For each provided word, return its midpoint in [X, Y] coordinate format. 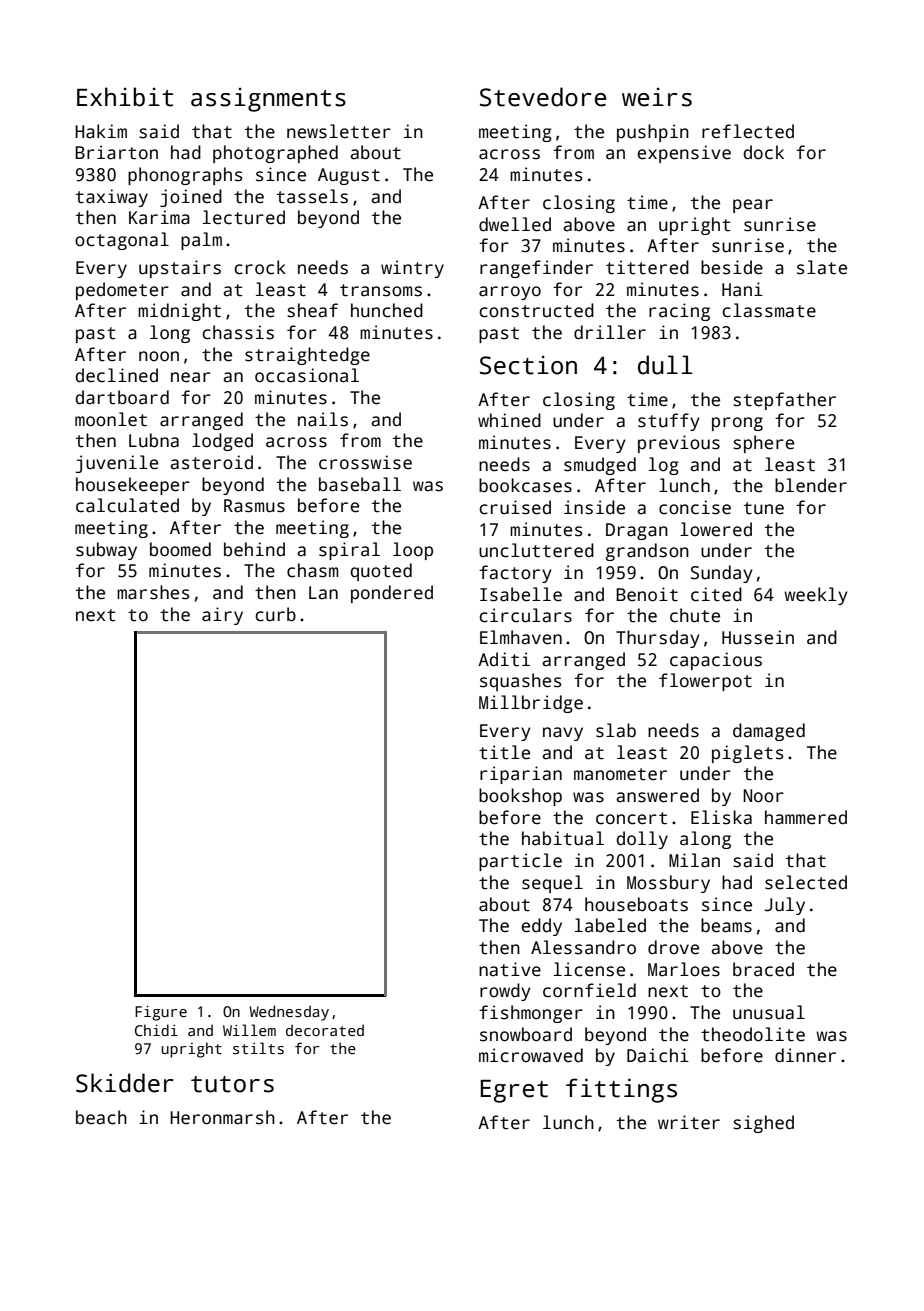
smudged [600, 466]
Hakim [101, 131]
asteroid [211, 462]
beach [101, 1117]
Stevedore [543, 97]
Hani [742, 289]
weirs [657, 97]
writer [689, 1122]
